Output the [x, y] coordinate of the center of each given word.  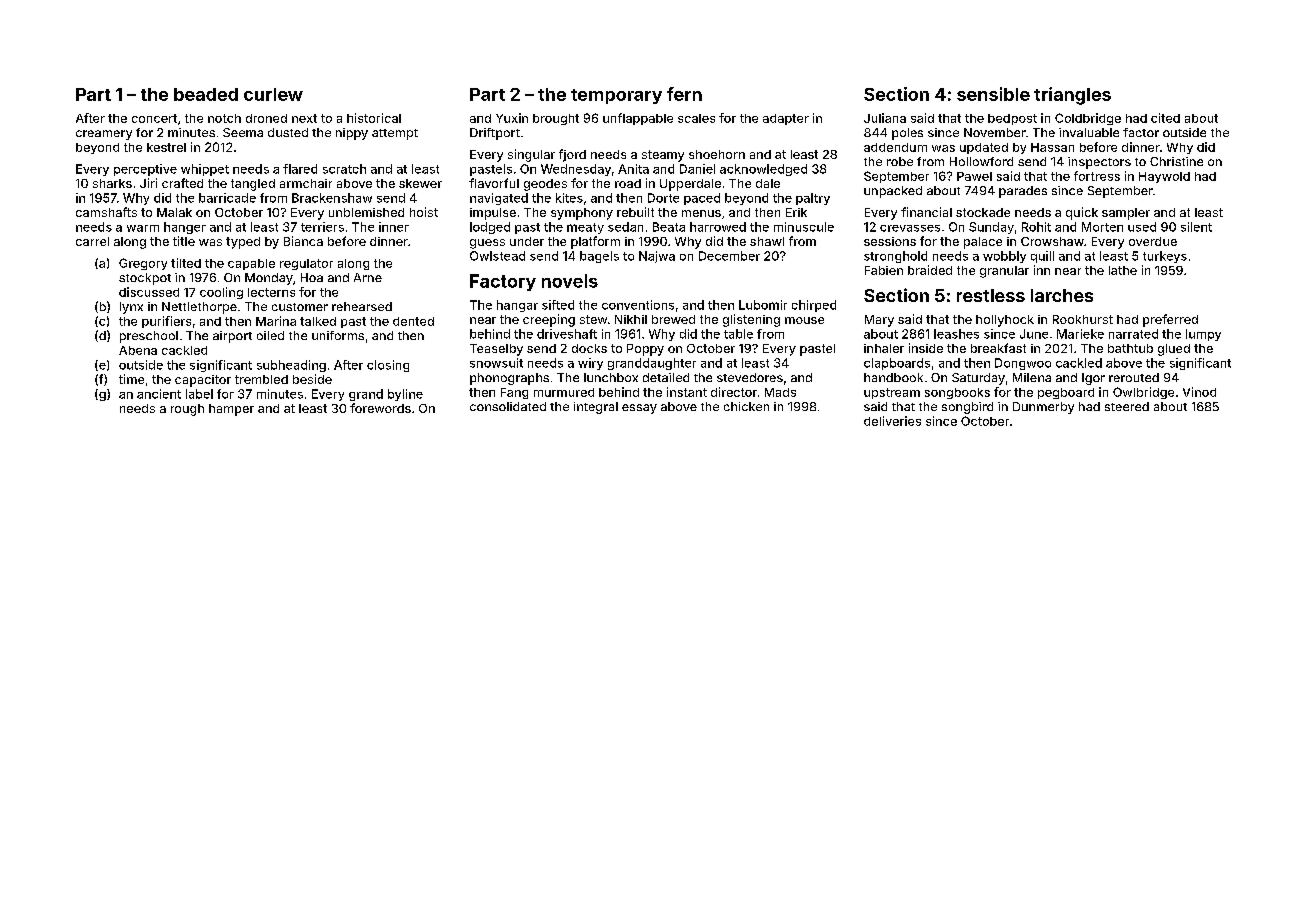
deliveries [892, 421]
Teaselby [496, 350]
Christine [1176, 161]
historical [374, 118]
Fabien [884, 270]
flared [300, 169]
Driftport [495, 134]
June [1034, 334]
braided [930, 270]
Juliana [885, 118]
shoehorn [717, 154]
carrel [92, 241]
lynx [131, 308]
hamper [231, 410]
